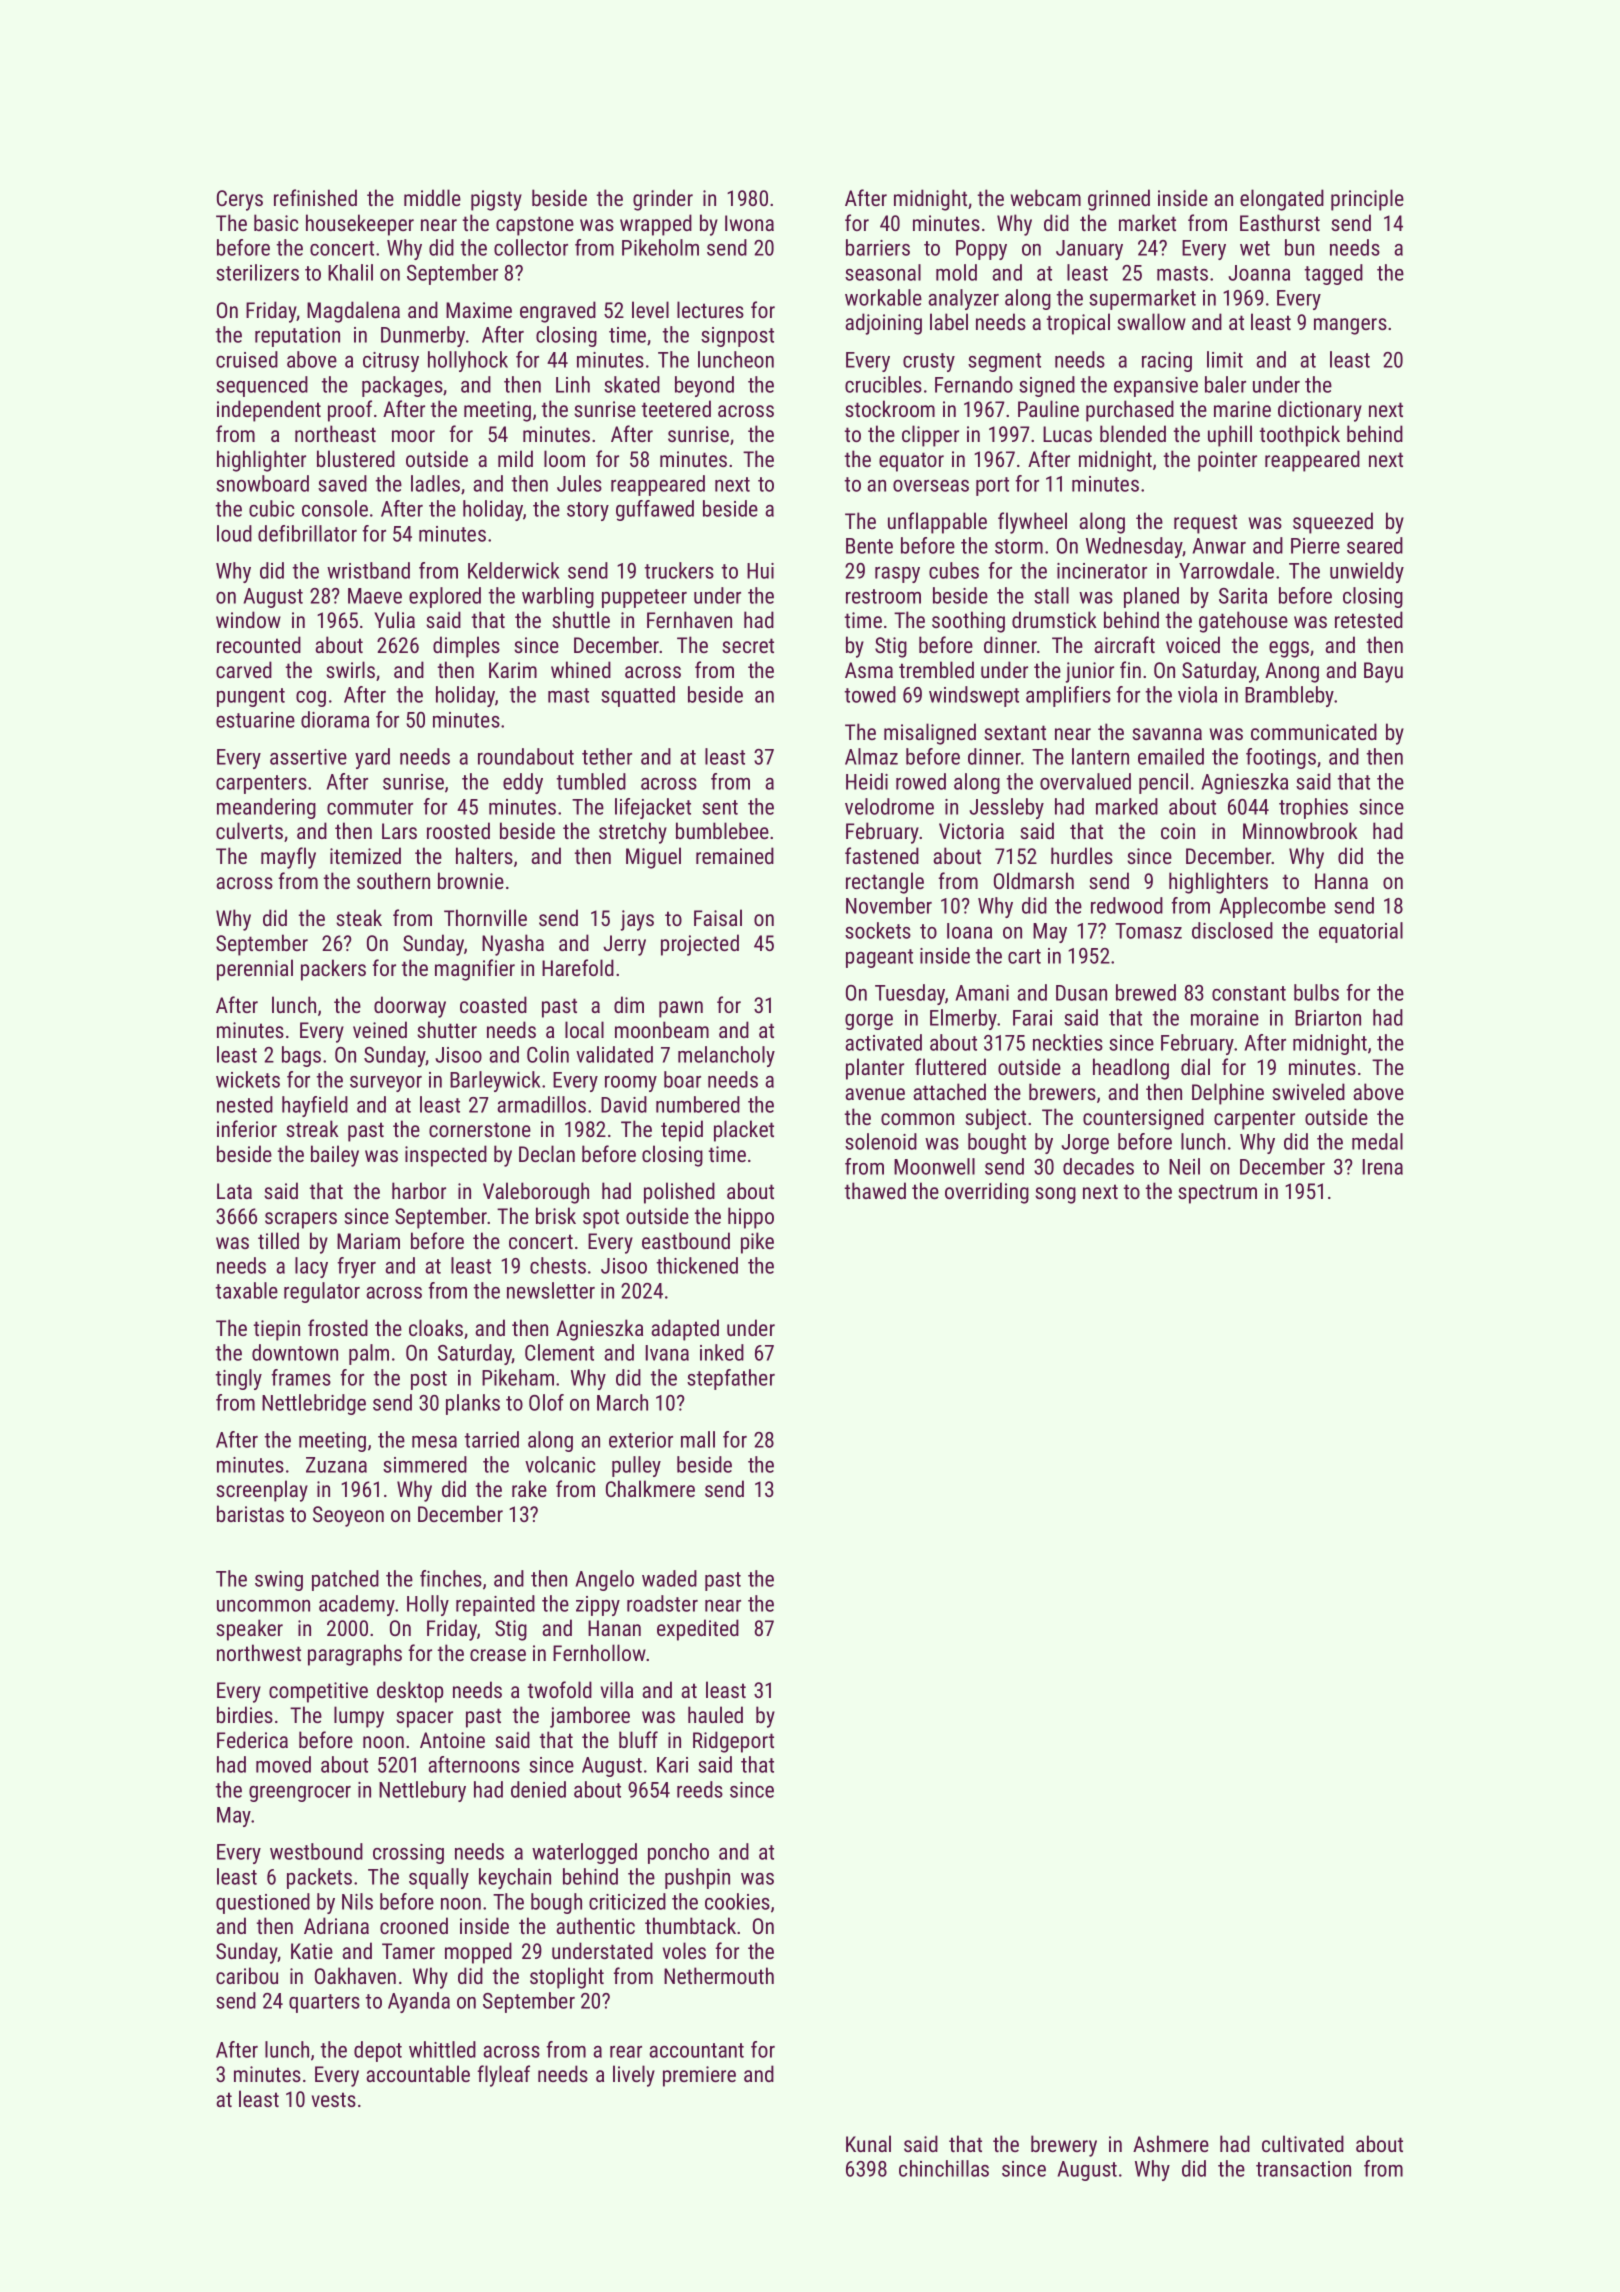 The image size is (1620, 2292). Describe the element at coordinates (1282, 200) in the page. I see `elongated` at that location.
